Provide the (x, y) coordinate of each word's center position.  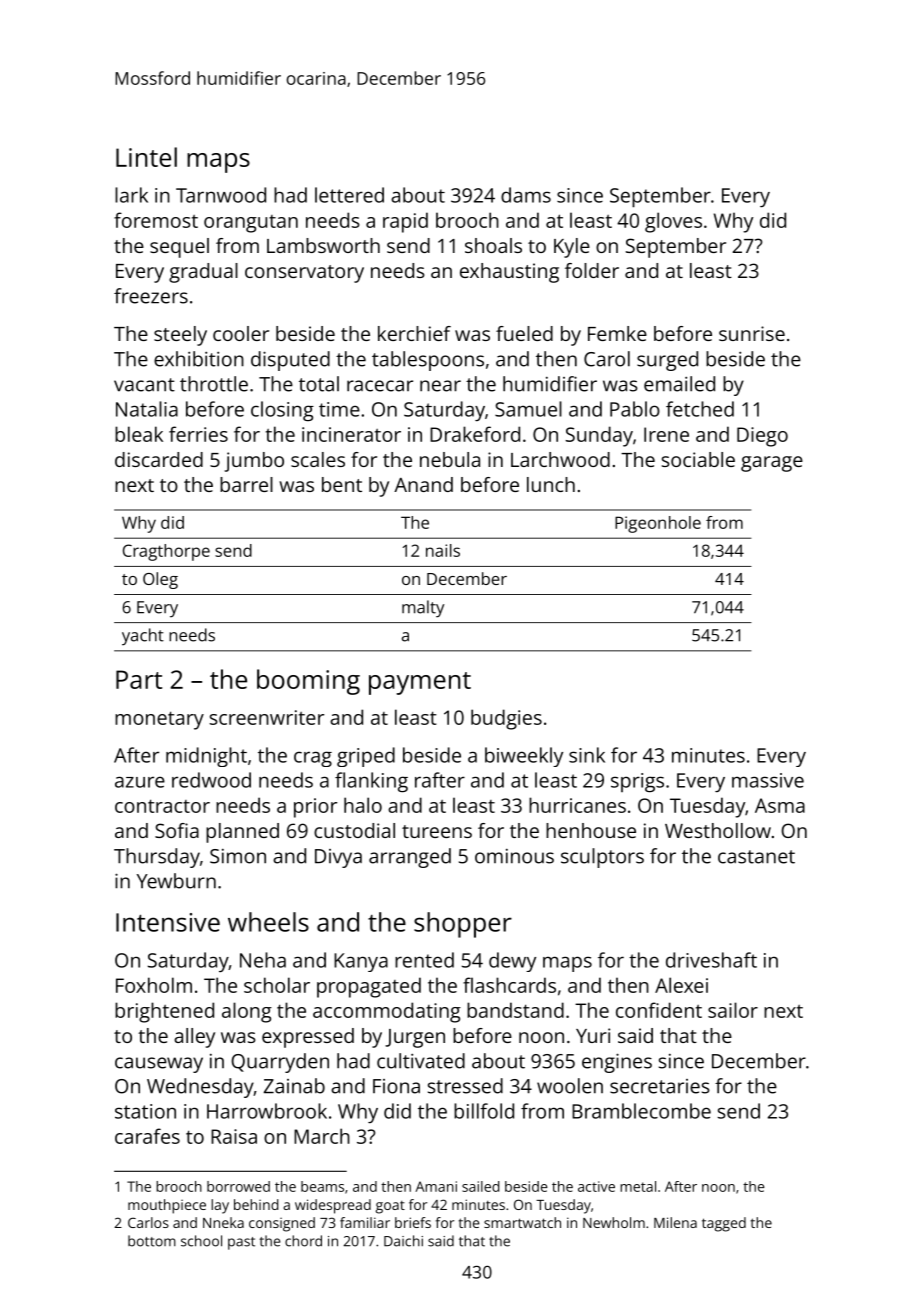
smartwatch (522, 1222)
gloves (673, 222)
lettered (349, 195)
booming (308, 682)
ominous (514, 856)
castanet (756, 857)
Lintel (146, 157)
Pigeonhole (658, 524)
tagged (724, 1224)
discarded (159, 459)
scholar (277, 985)
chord (303, 1241)
